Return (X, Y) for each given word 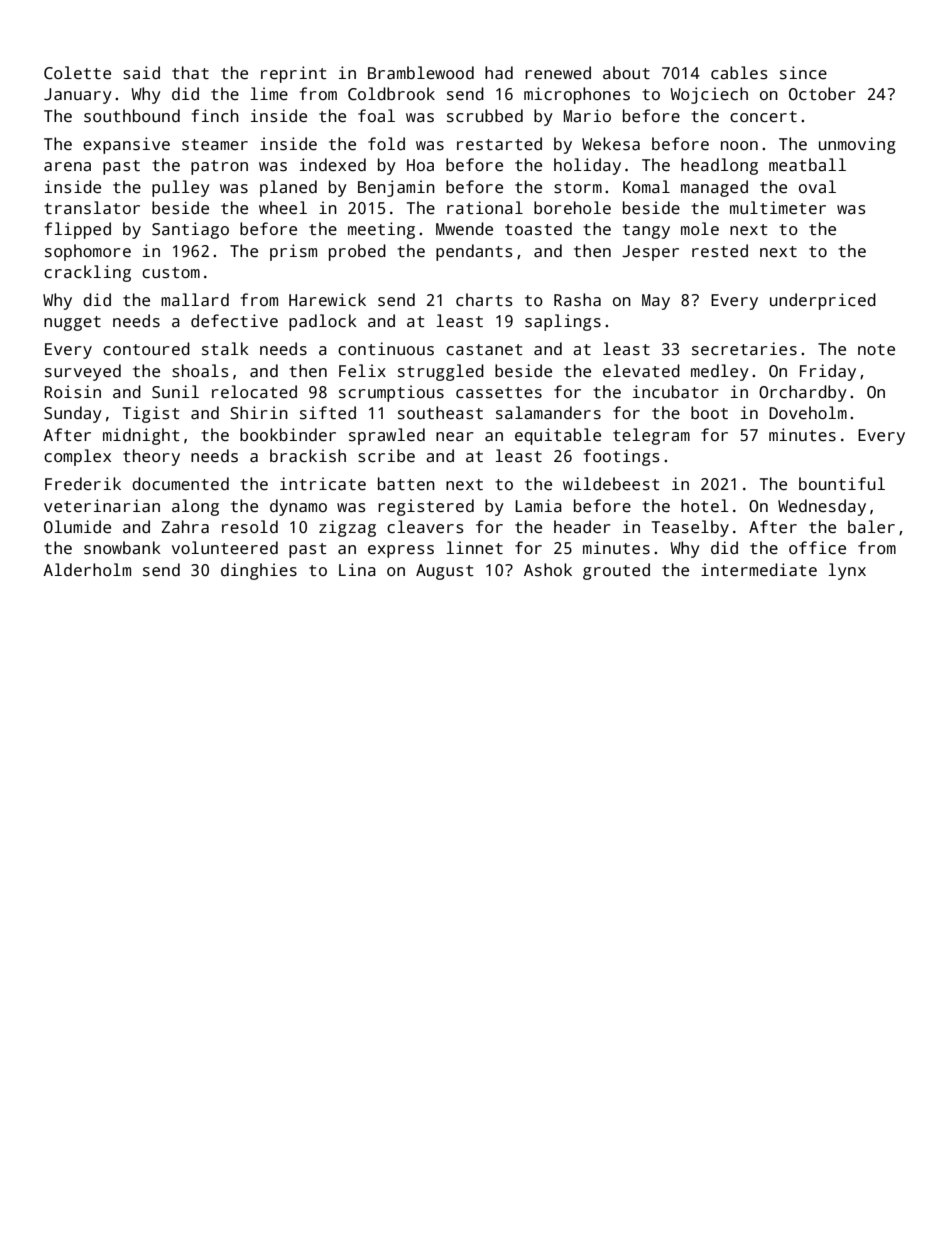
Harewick (327, 300)
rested (720, 251)
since (803, 73)
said (141, 73)
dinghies (259, 571)
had (499, 73)
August (444, 572)
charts (484, 300)
